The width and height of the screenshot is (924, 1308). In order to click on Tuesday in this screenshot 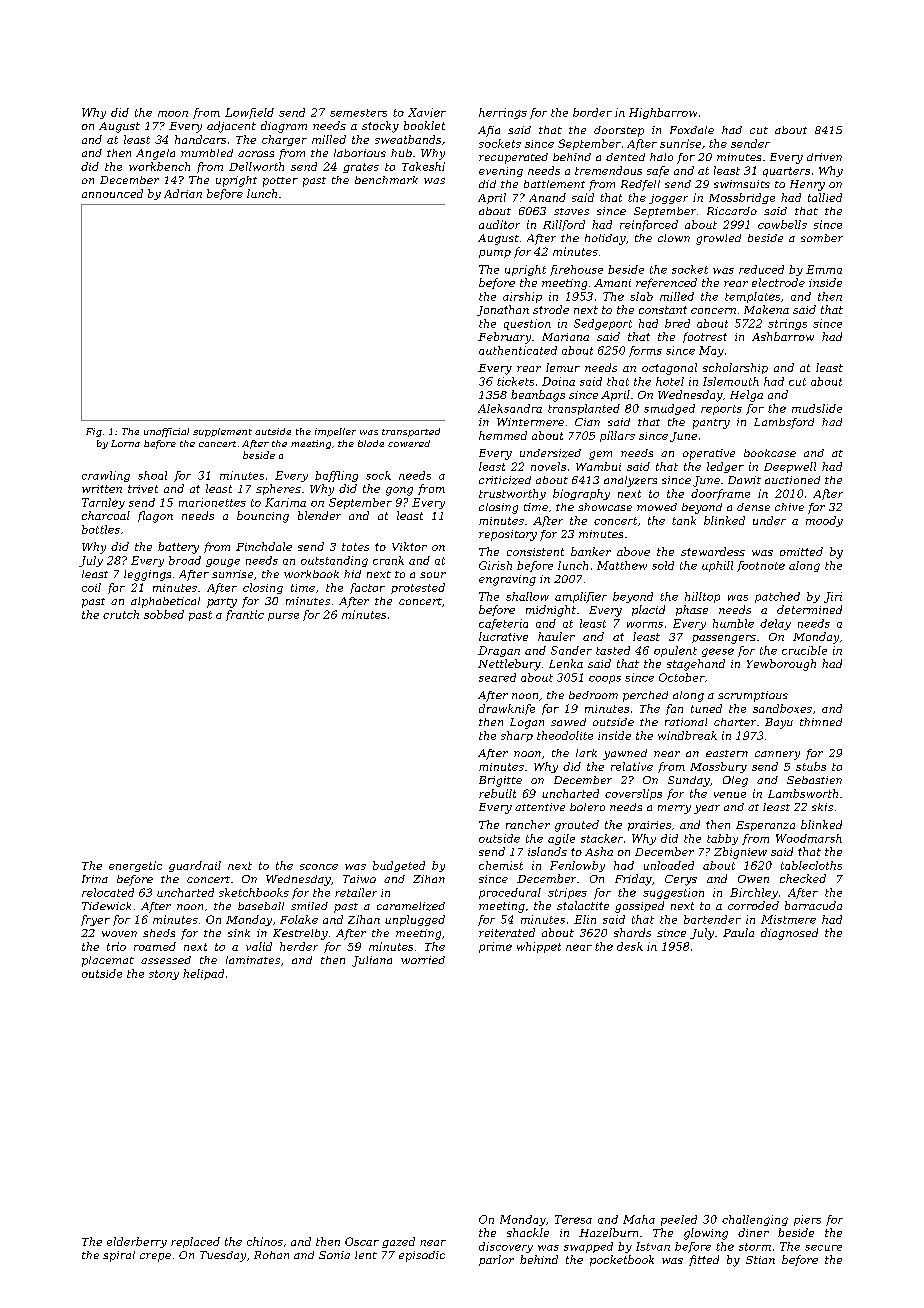, I will do `click(223, 1256)`.
